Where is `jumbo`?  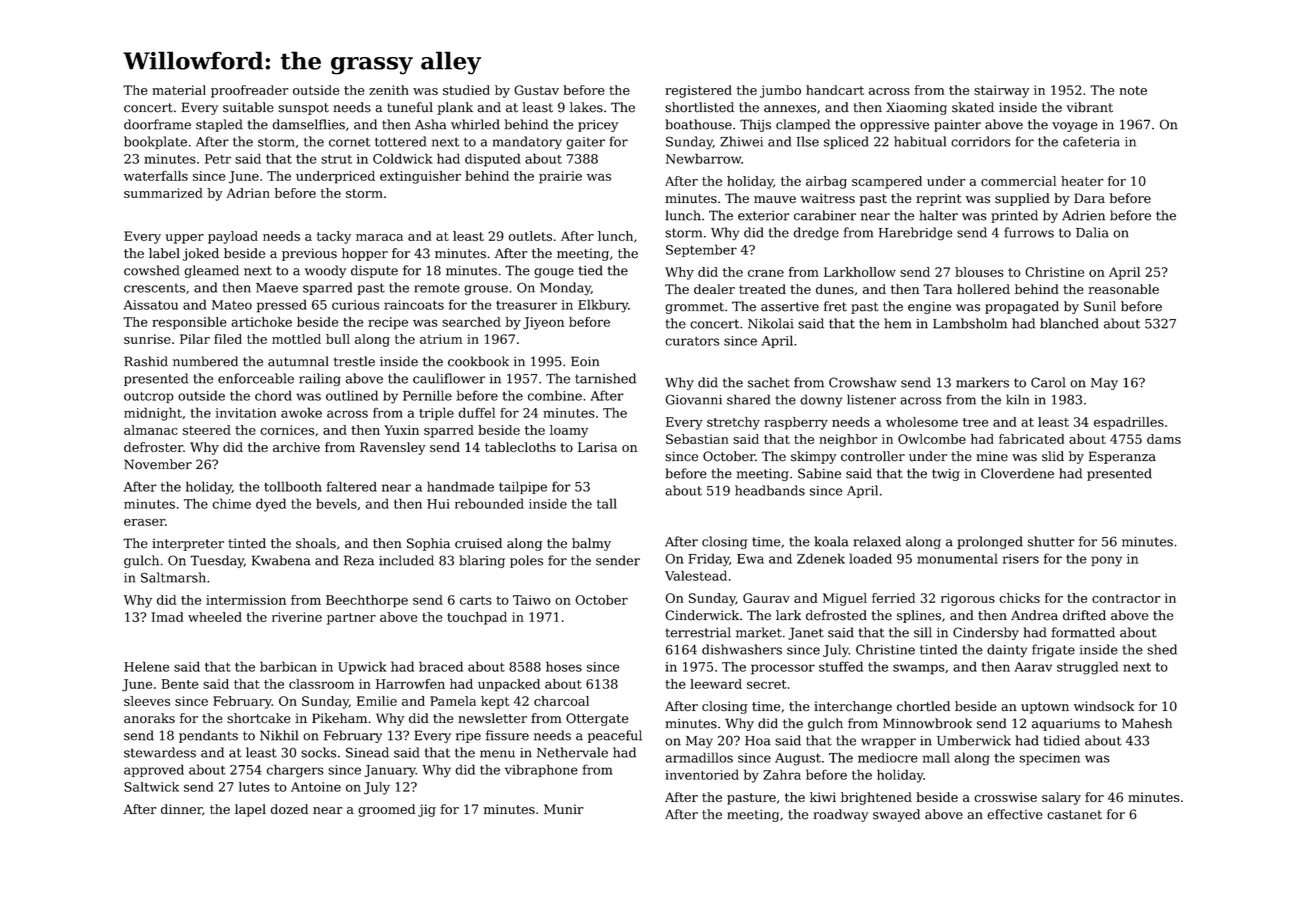 jumbo is located at coordinates (780, 91).
